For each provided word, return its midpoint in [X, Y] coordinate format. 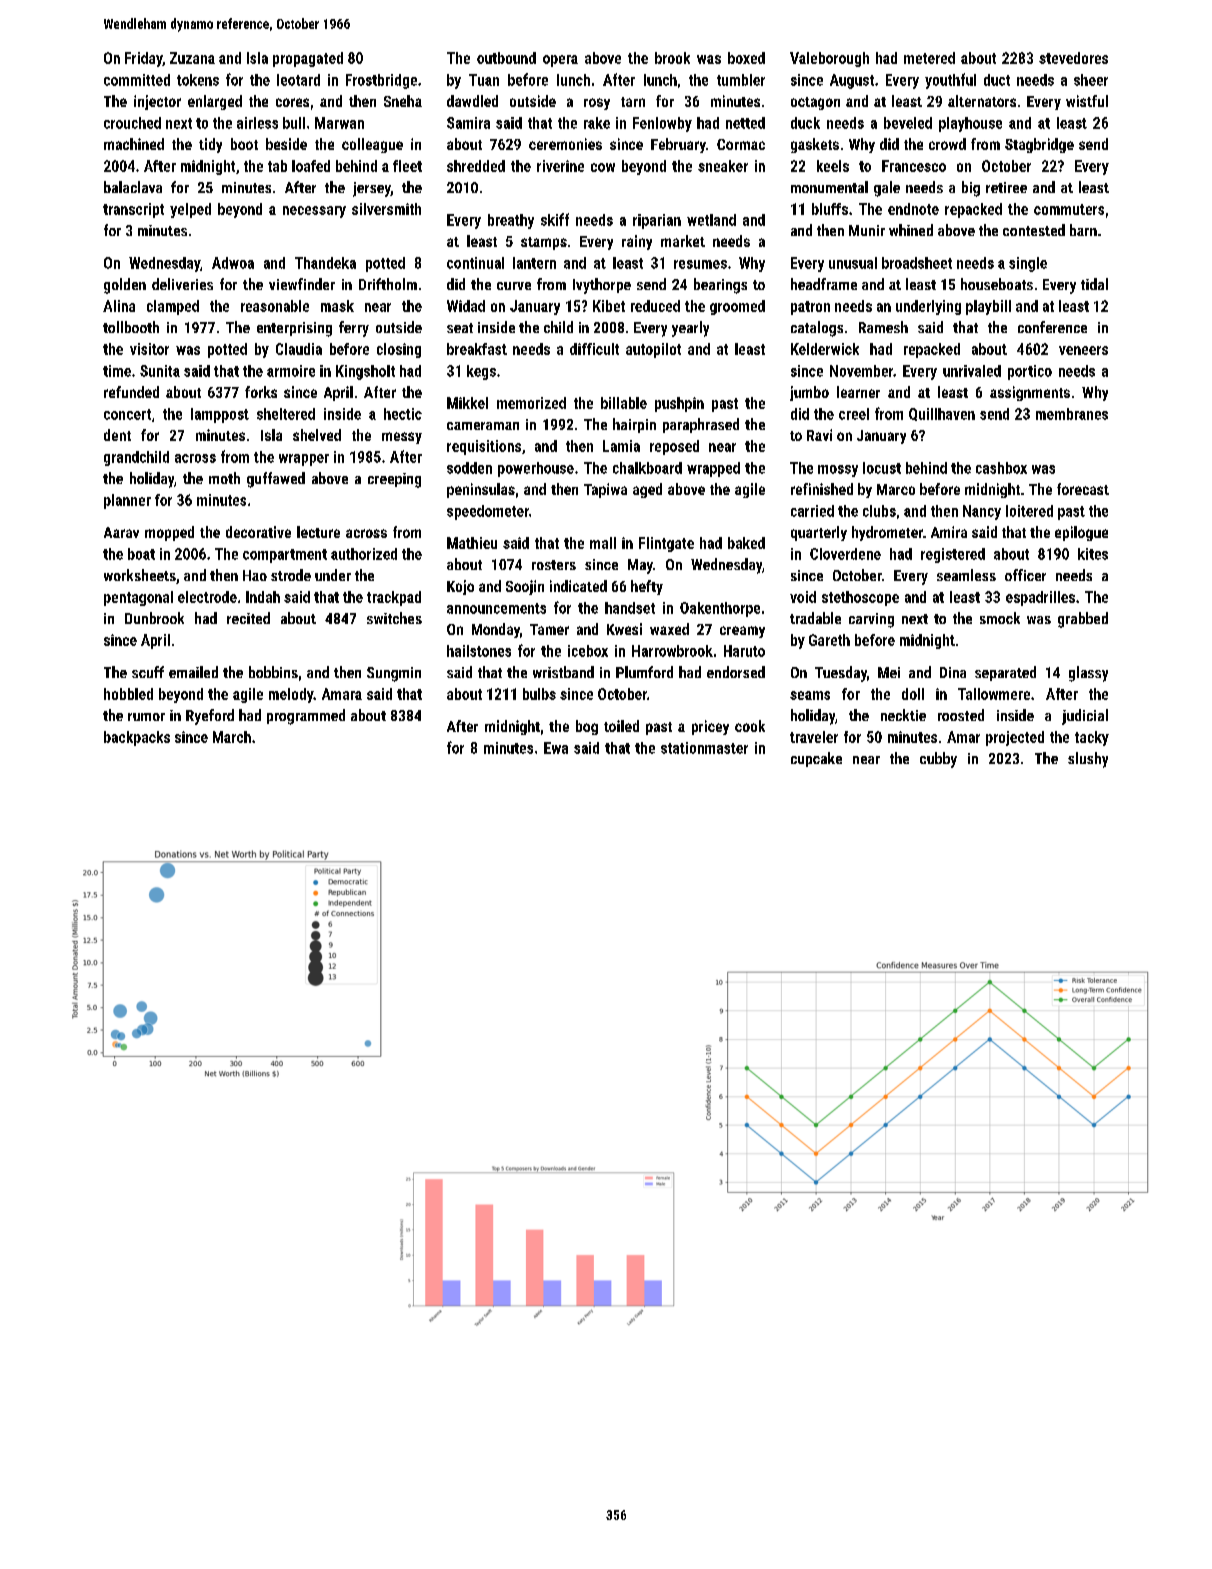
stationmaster [704, 748]
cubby [938, 760]
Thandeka [325, 263]
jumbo [809, 393]
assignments [1030, 393]
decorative [258, 532]
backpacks [137, 738]
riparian [657, 221]
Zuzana [192, 58]
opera [560, 61]
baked [746, 543]
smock [1000, 618]
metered [929, 58]
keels [833, 166]
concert [127, 414]
